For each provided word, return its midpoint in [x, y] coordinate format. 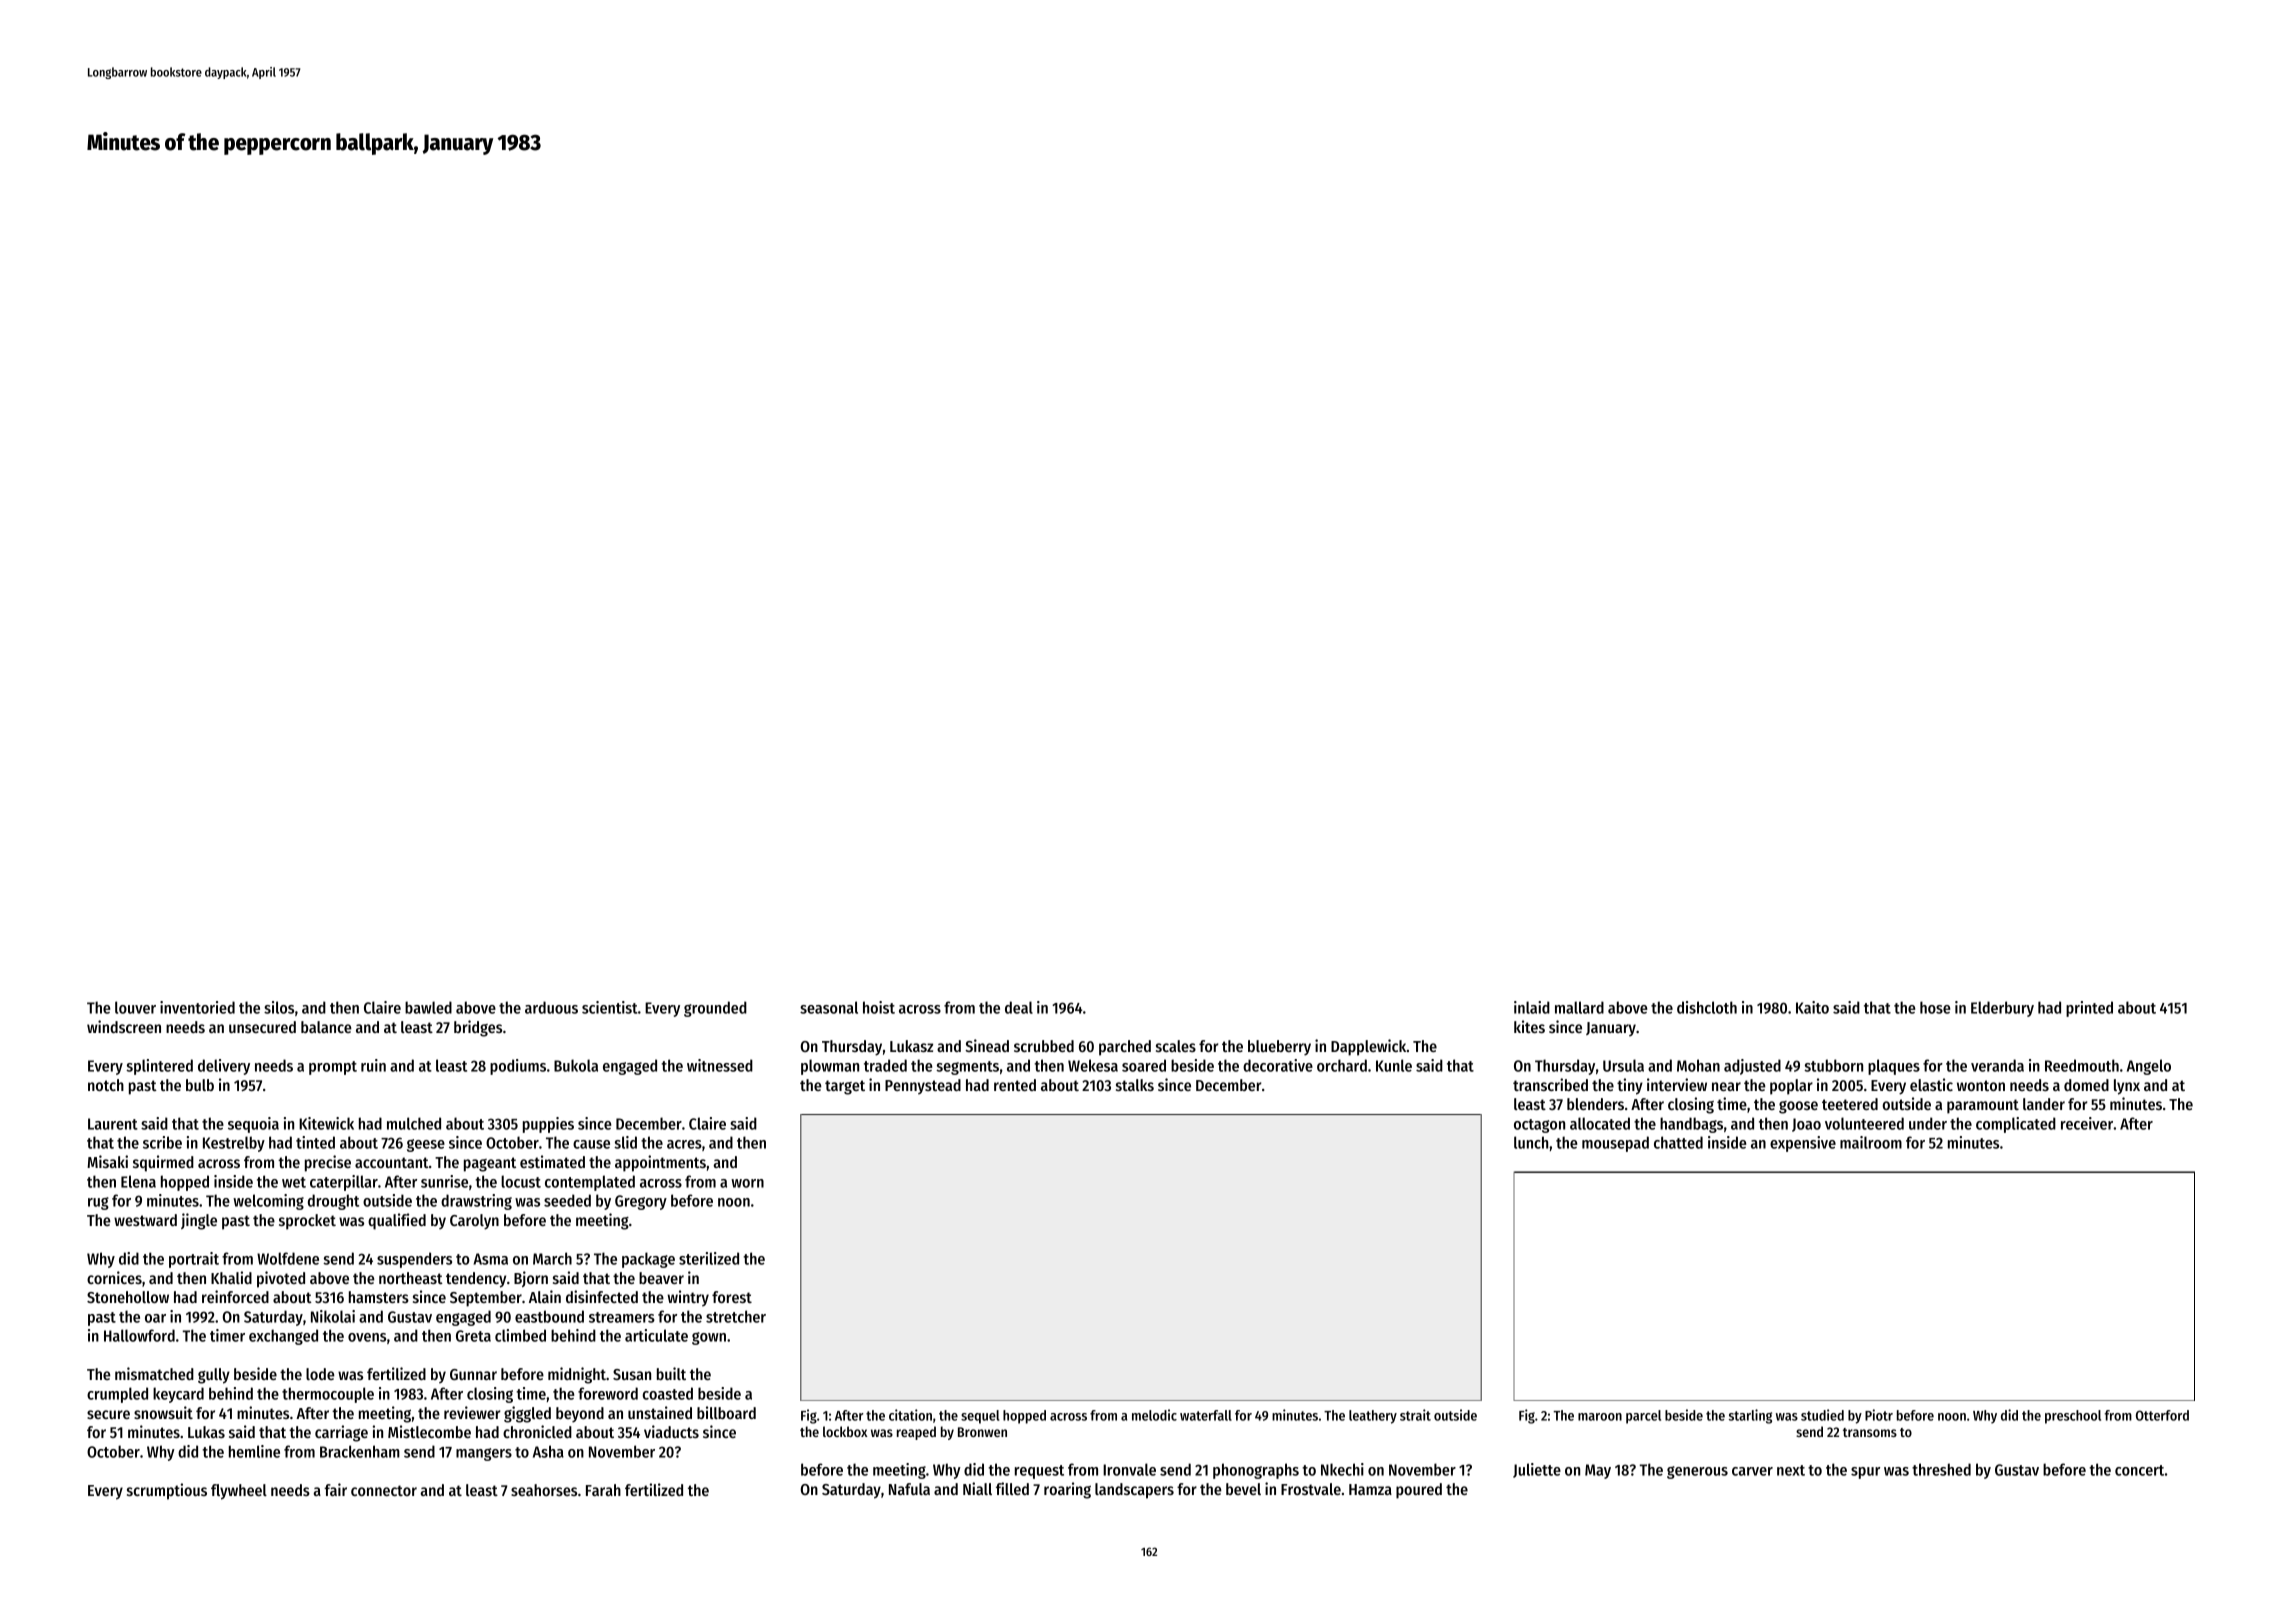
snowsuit [163, 1412]
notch [106, 1085]
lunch [1531, 1142]
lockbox [845, 1431]
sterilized [709, 1258]
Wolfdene [288, 1258]
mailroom [1871, 1142]
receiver [2087, 1123]
